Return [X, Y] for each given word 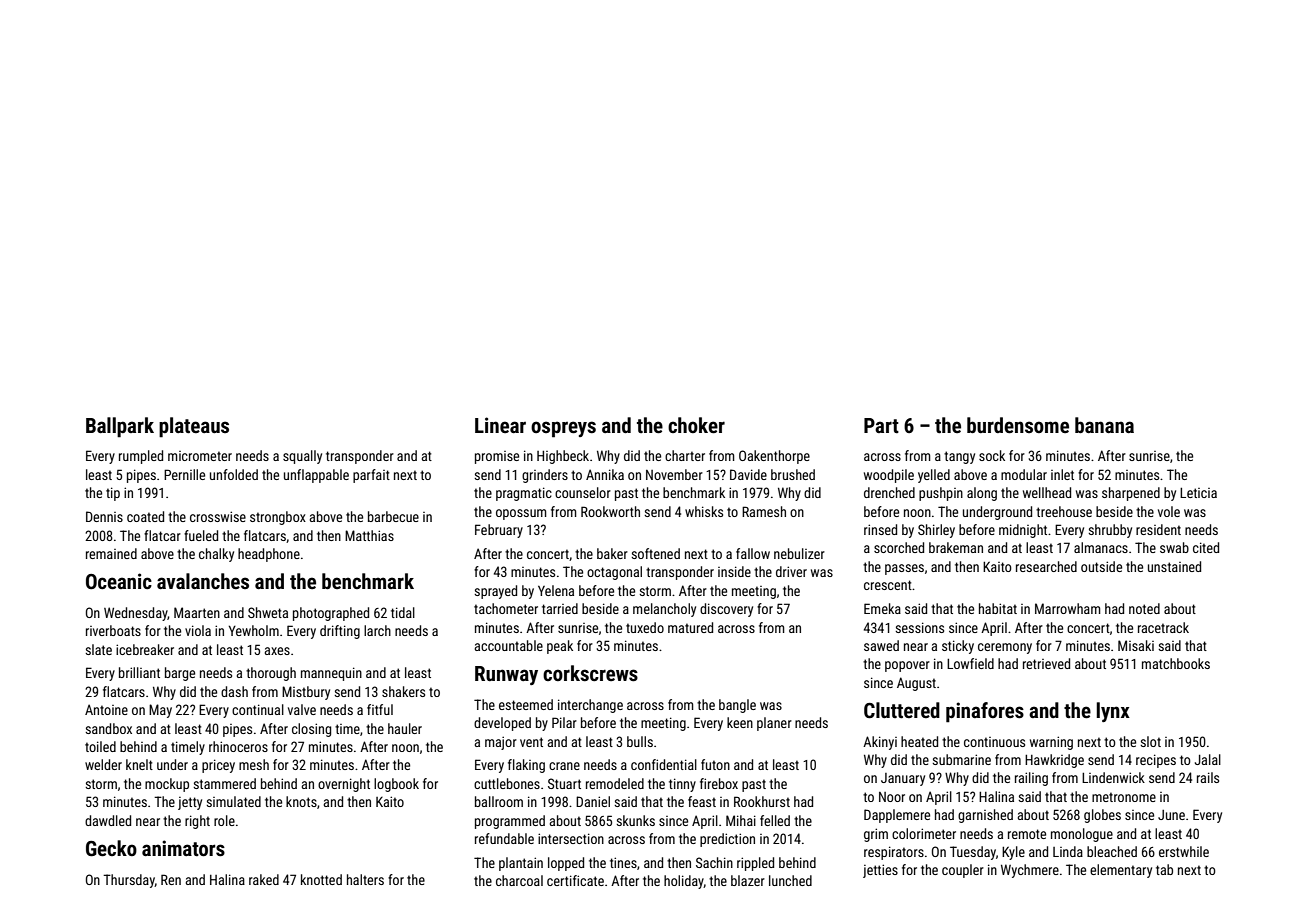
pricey [218, 766]
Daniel [593, 801]
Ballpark [120, 427]
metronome [1124, 797]
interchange [590, 706]
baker [612, 553]
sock [992, 455]
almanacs [1101, 547]
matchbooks [1176, 663]
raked [264, 879]
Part [881, 425]
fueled [201, 535]
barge [180, 674]
